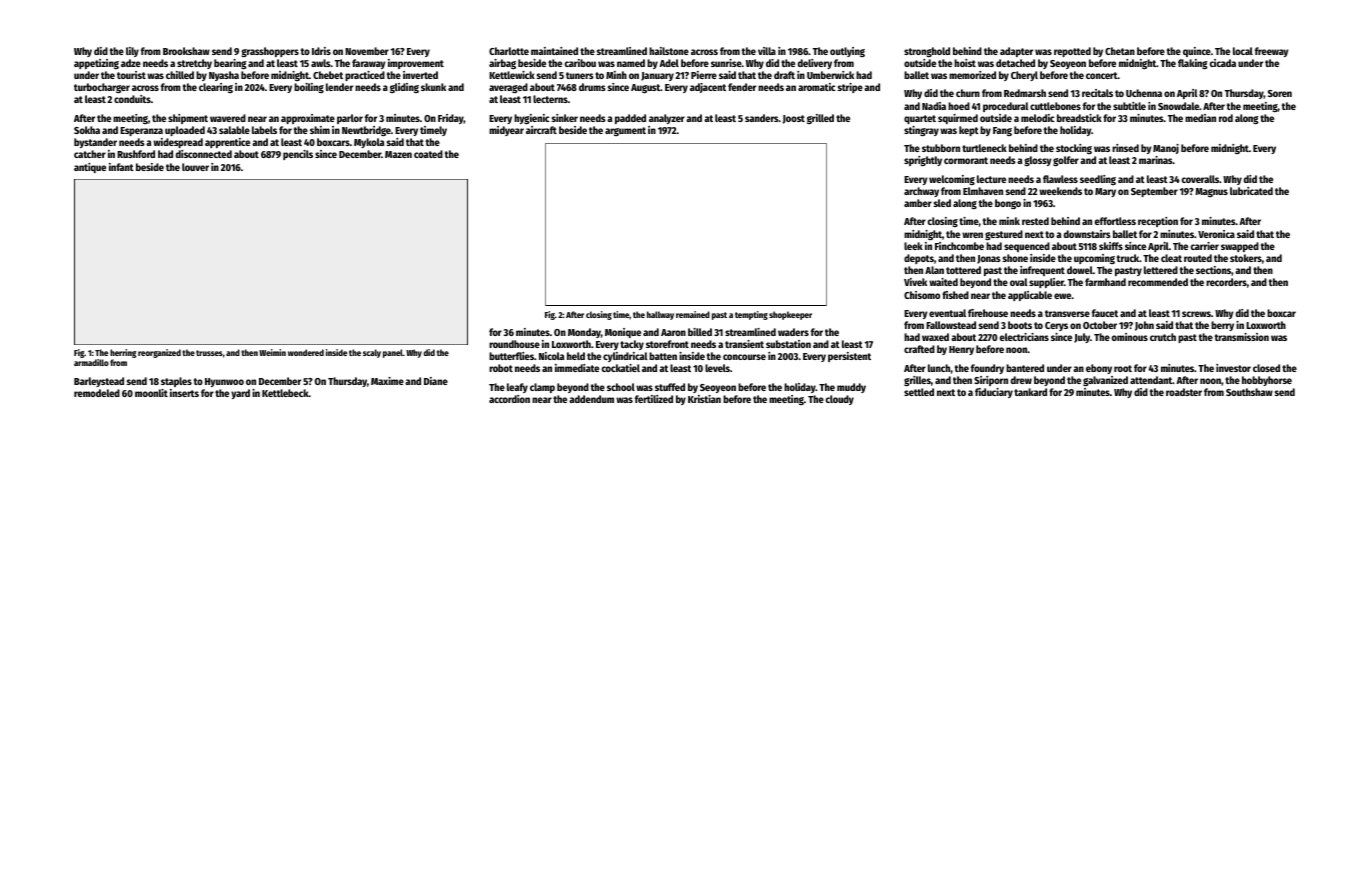  What do you see at coordinates (847, 52) in the screenshot?
I see `outlying` at bounding box center [847, 52].
